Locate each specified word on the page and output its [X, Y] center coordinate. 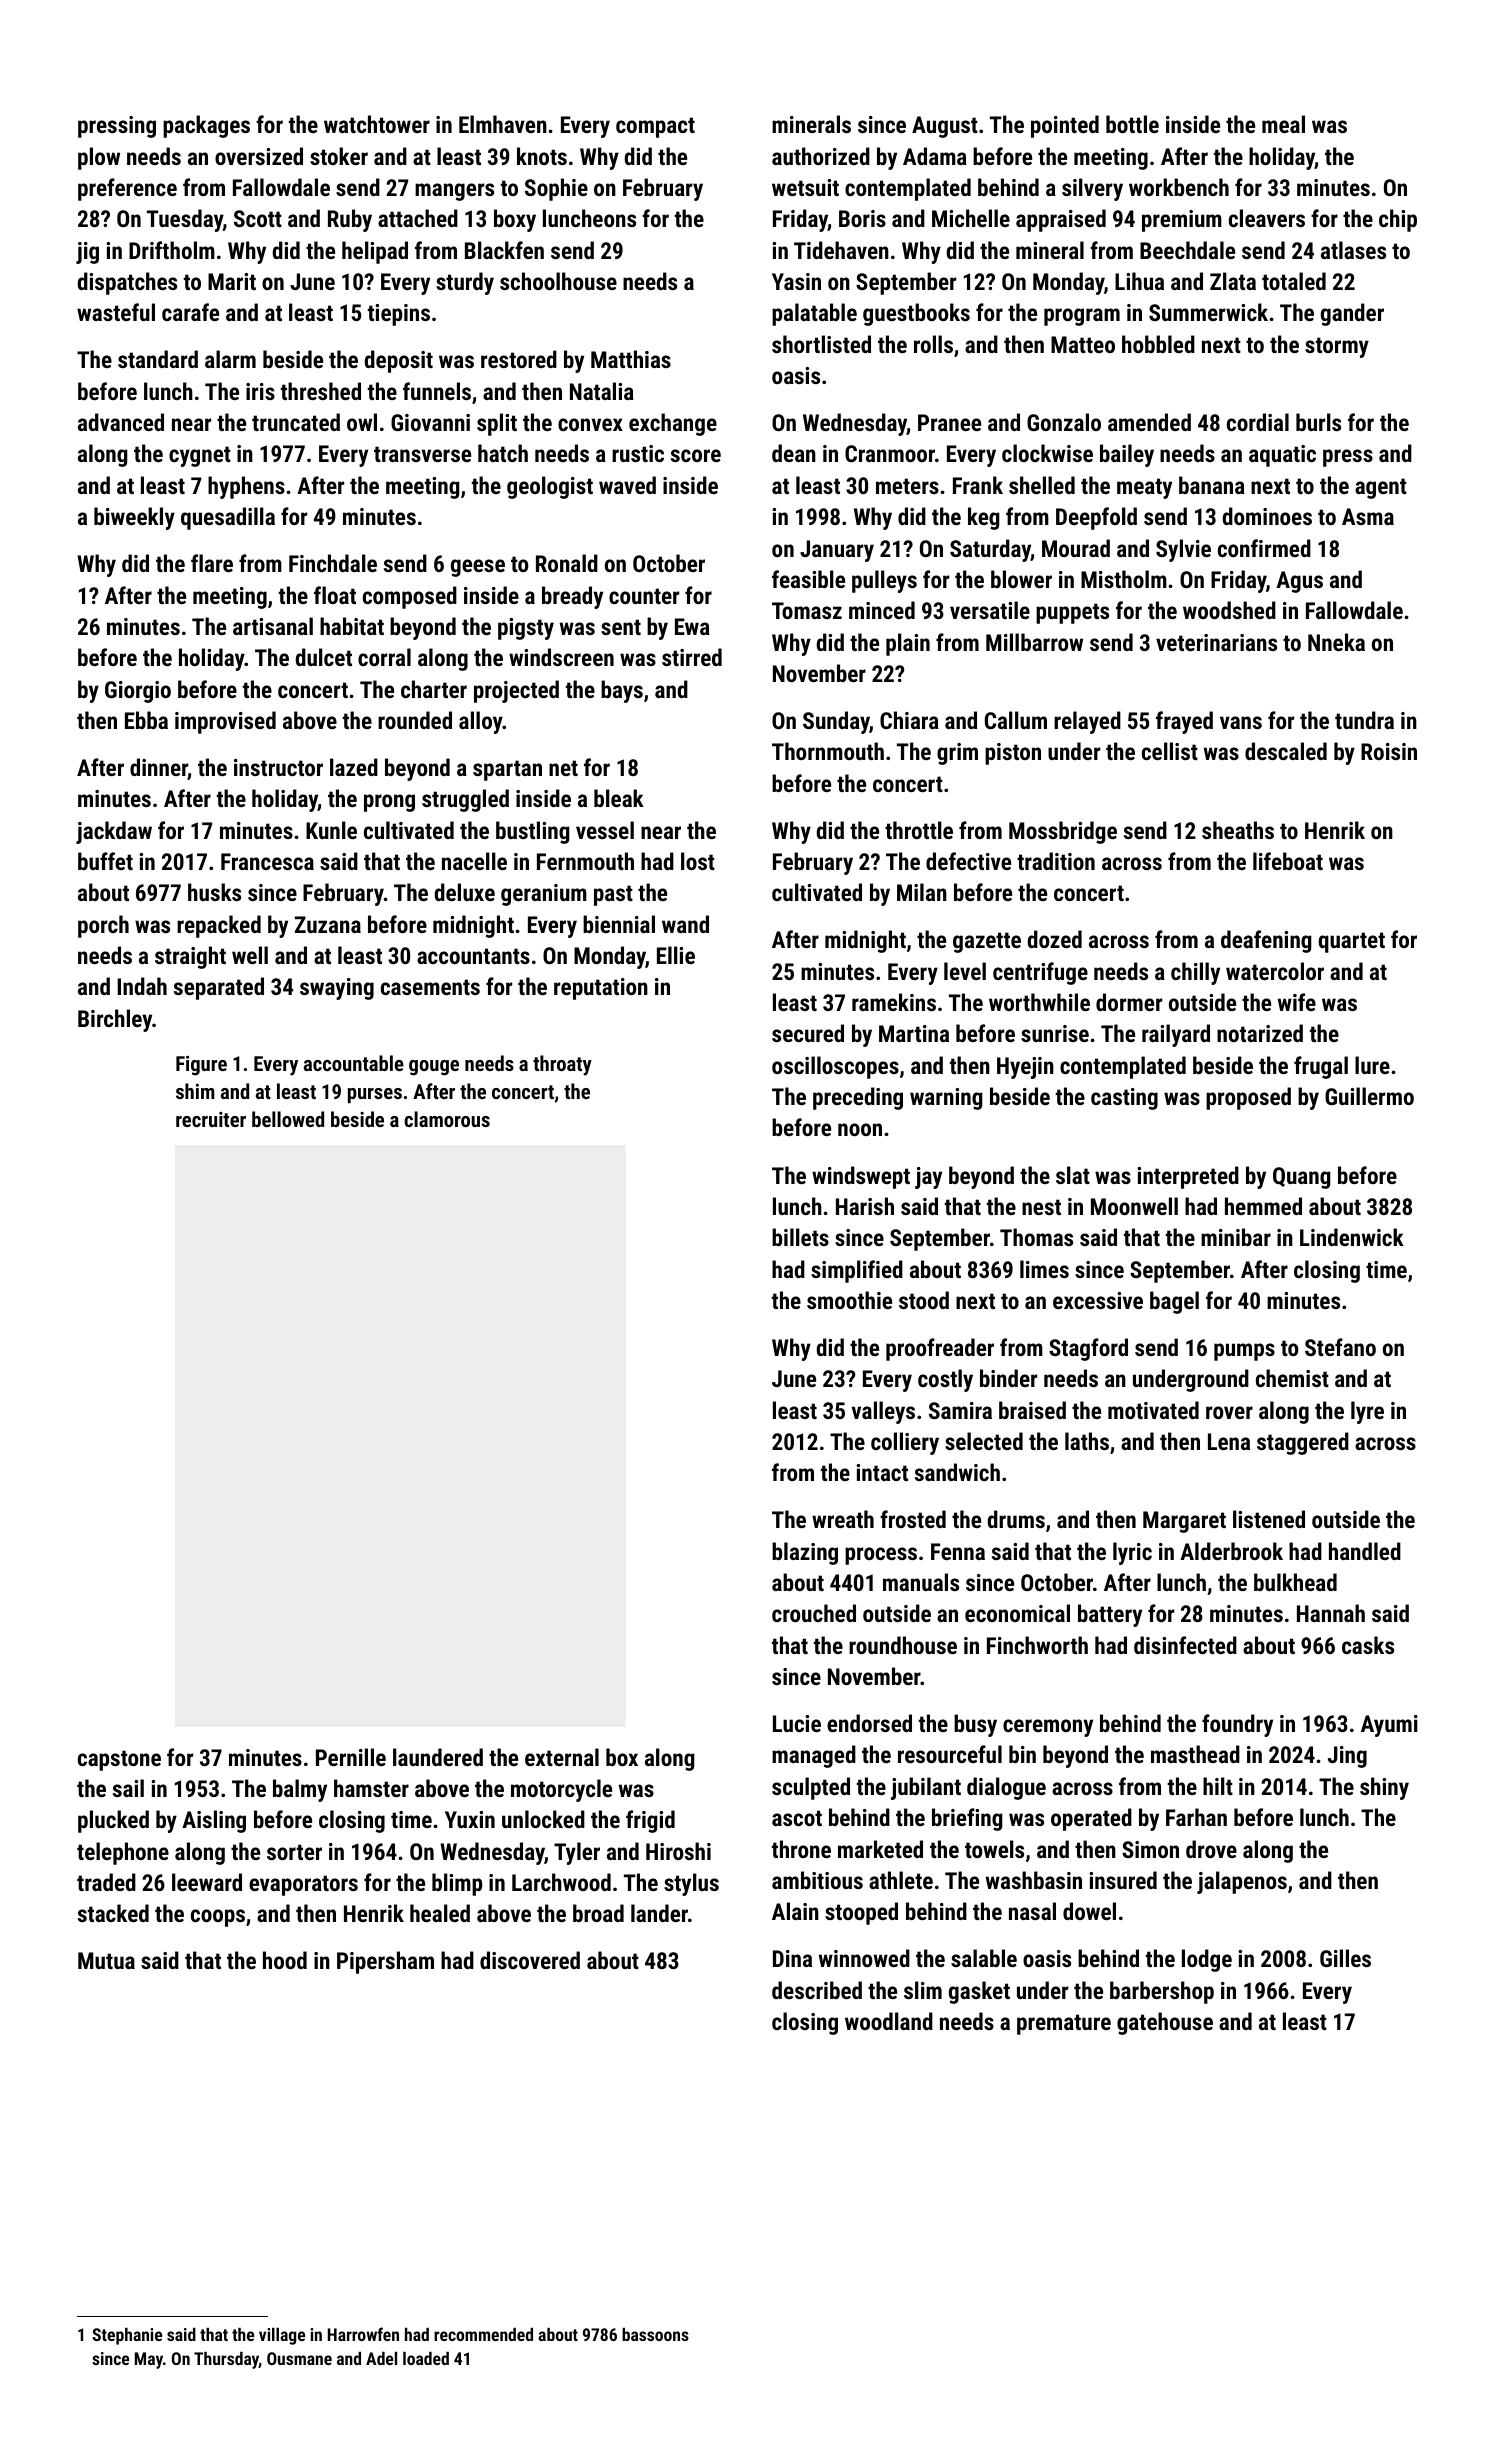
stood [924, 1300]
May [149, 2360]
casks [1368, 1645]
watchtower [377, 124]
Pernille [351, 1757]
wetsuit [805, 187]
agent [1381, 488]
